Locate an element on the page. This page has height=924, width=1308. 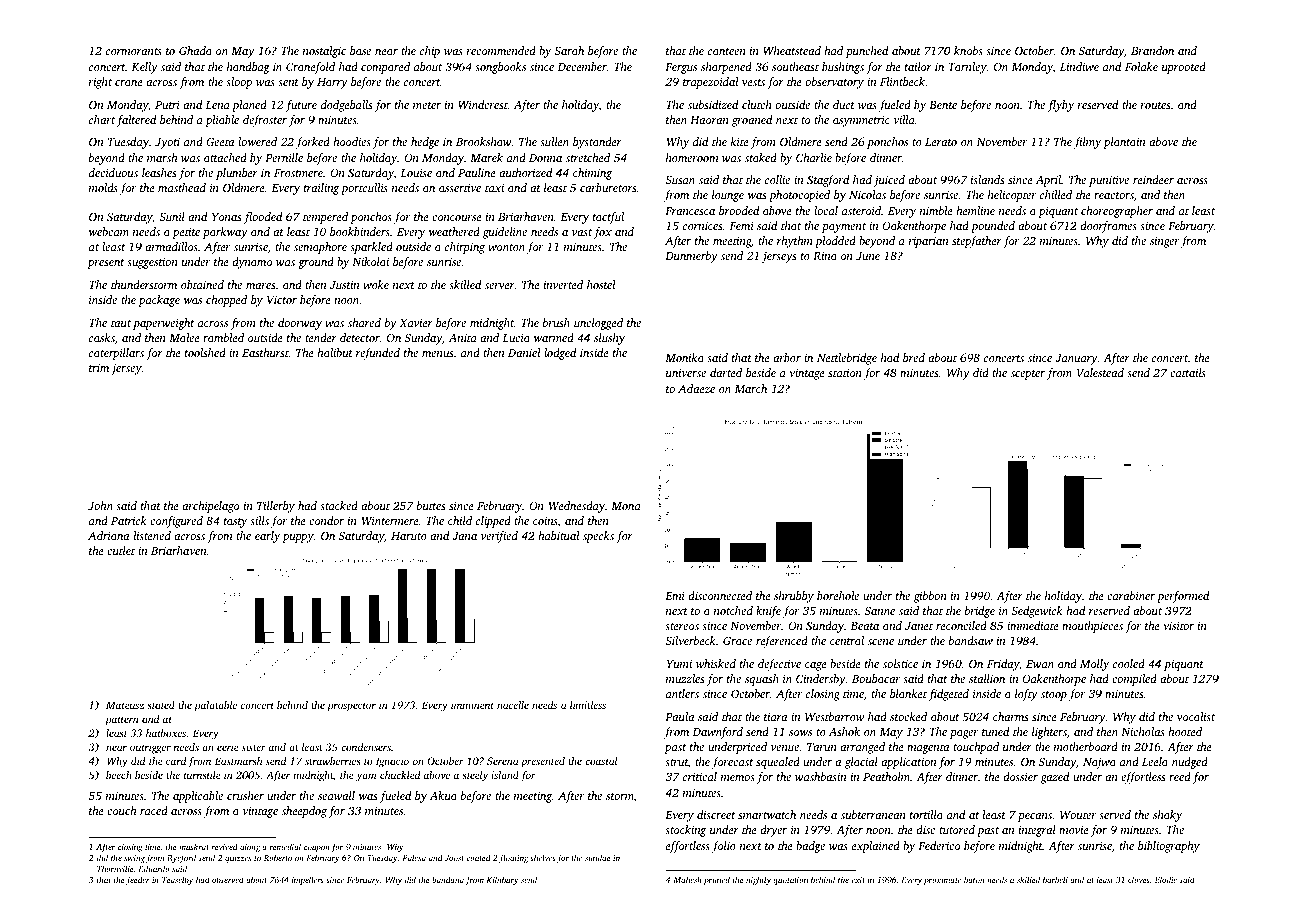
Sarah is located at coordinates (569, 50).
